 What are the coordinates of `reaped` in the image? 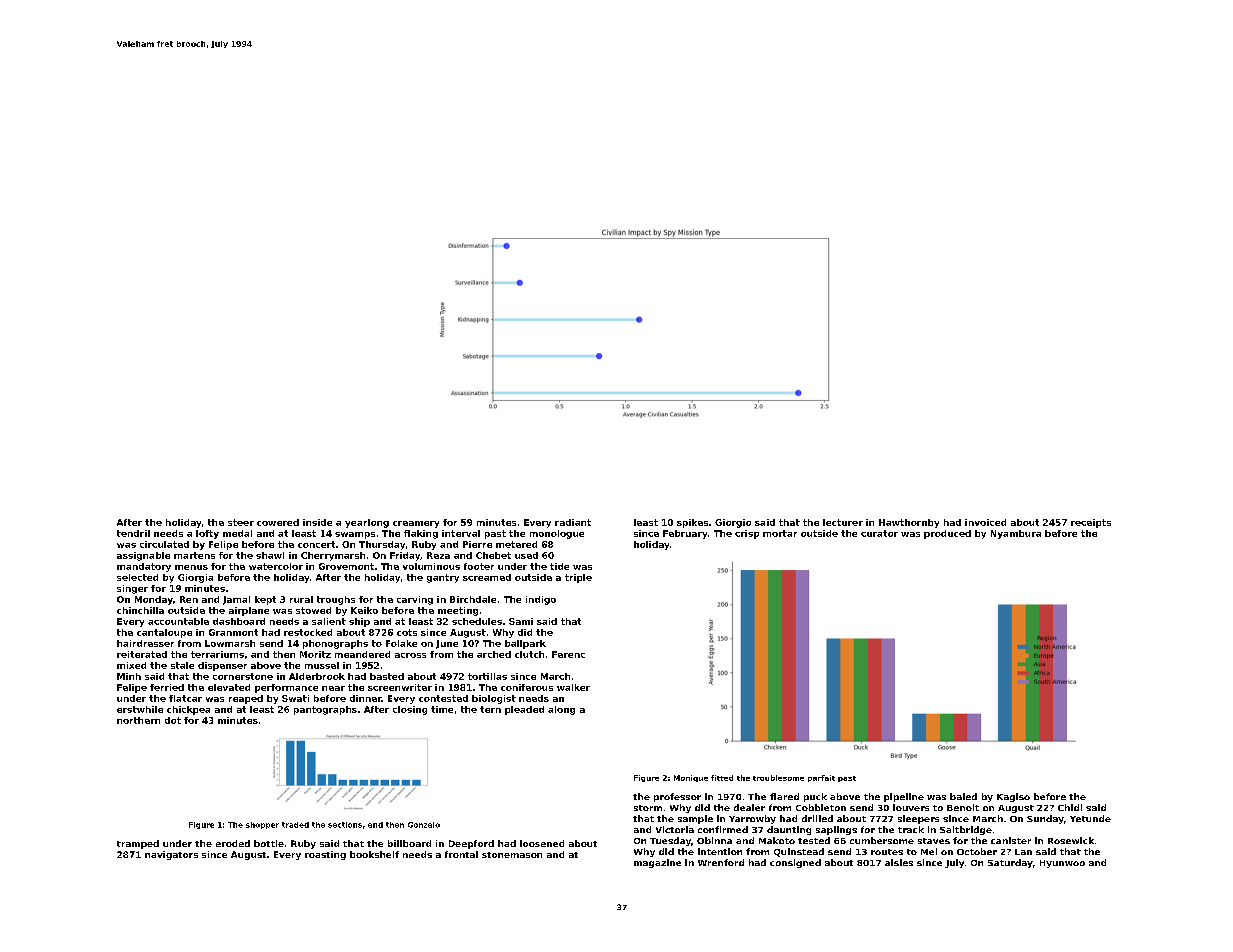 It's located at (246, 699).
